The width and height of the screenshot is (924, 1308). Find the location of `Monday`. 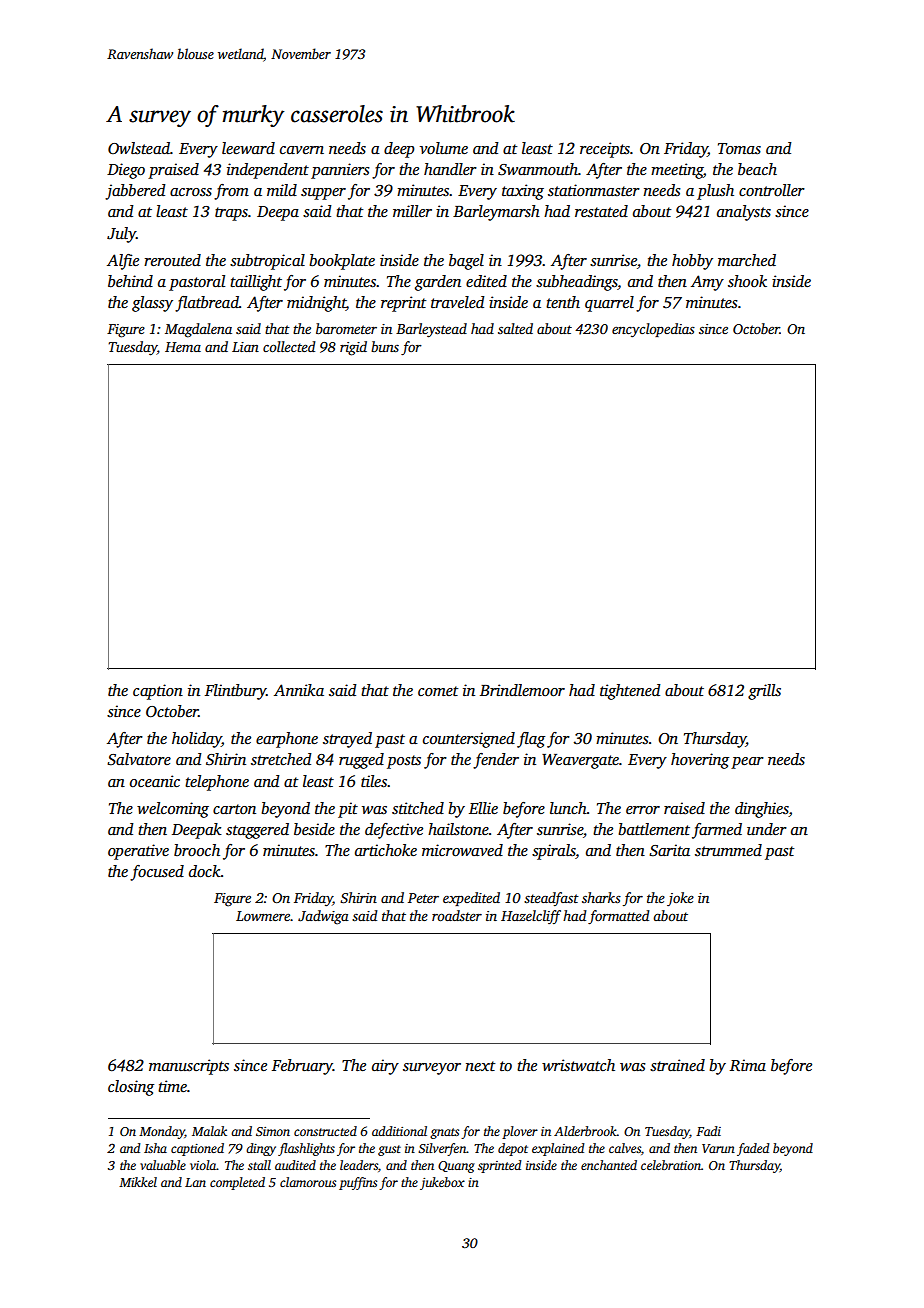

Monday is located at coordinates (162, 1132).
